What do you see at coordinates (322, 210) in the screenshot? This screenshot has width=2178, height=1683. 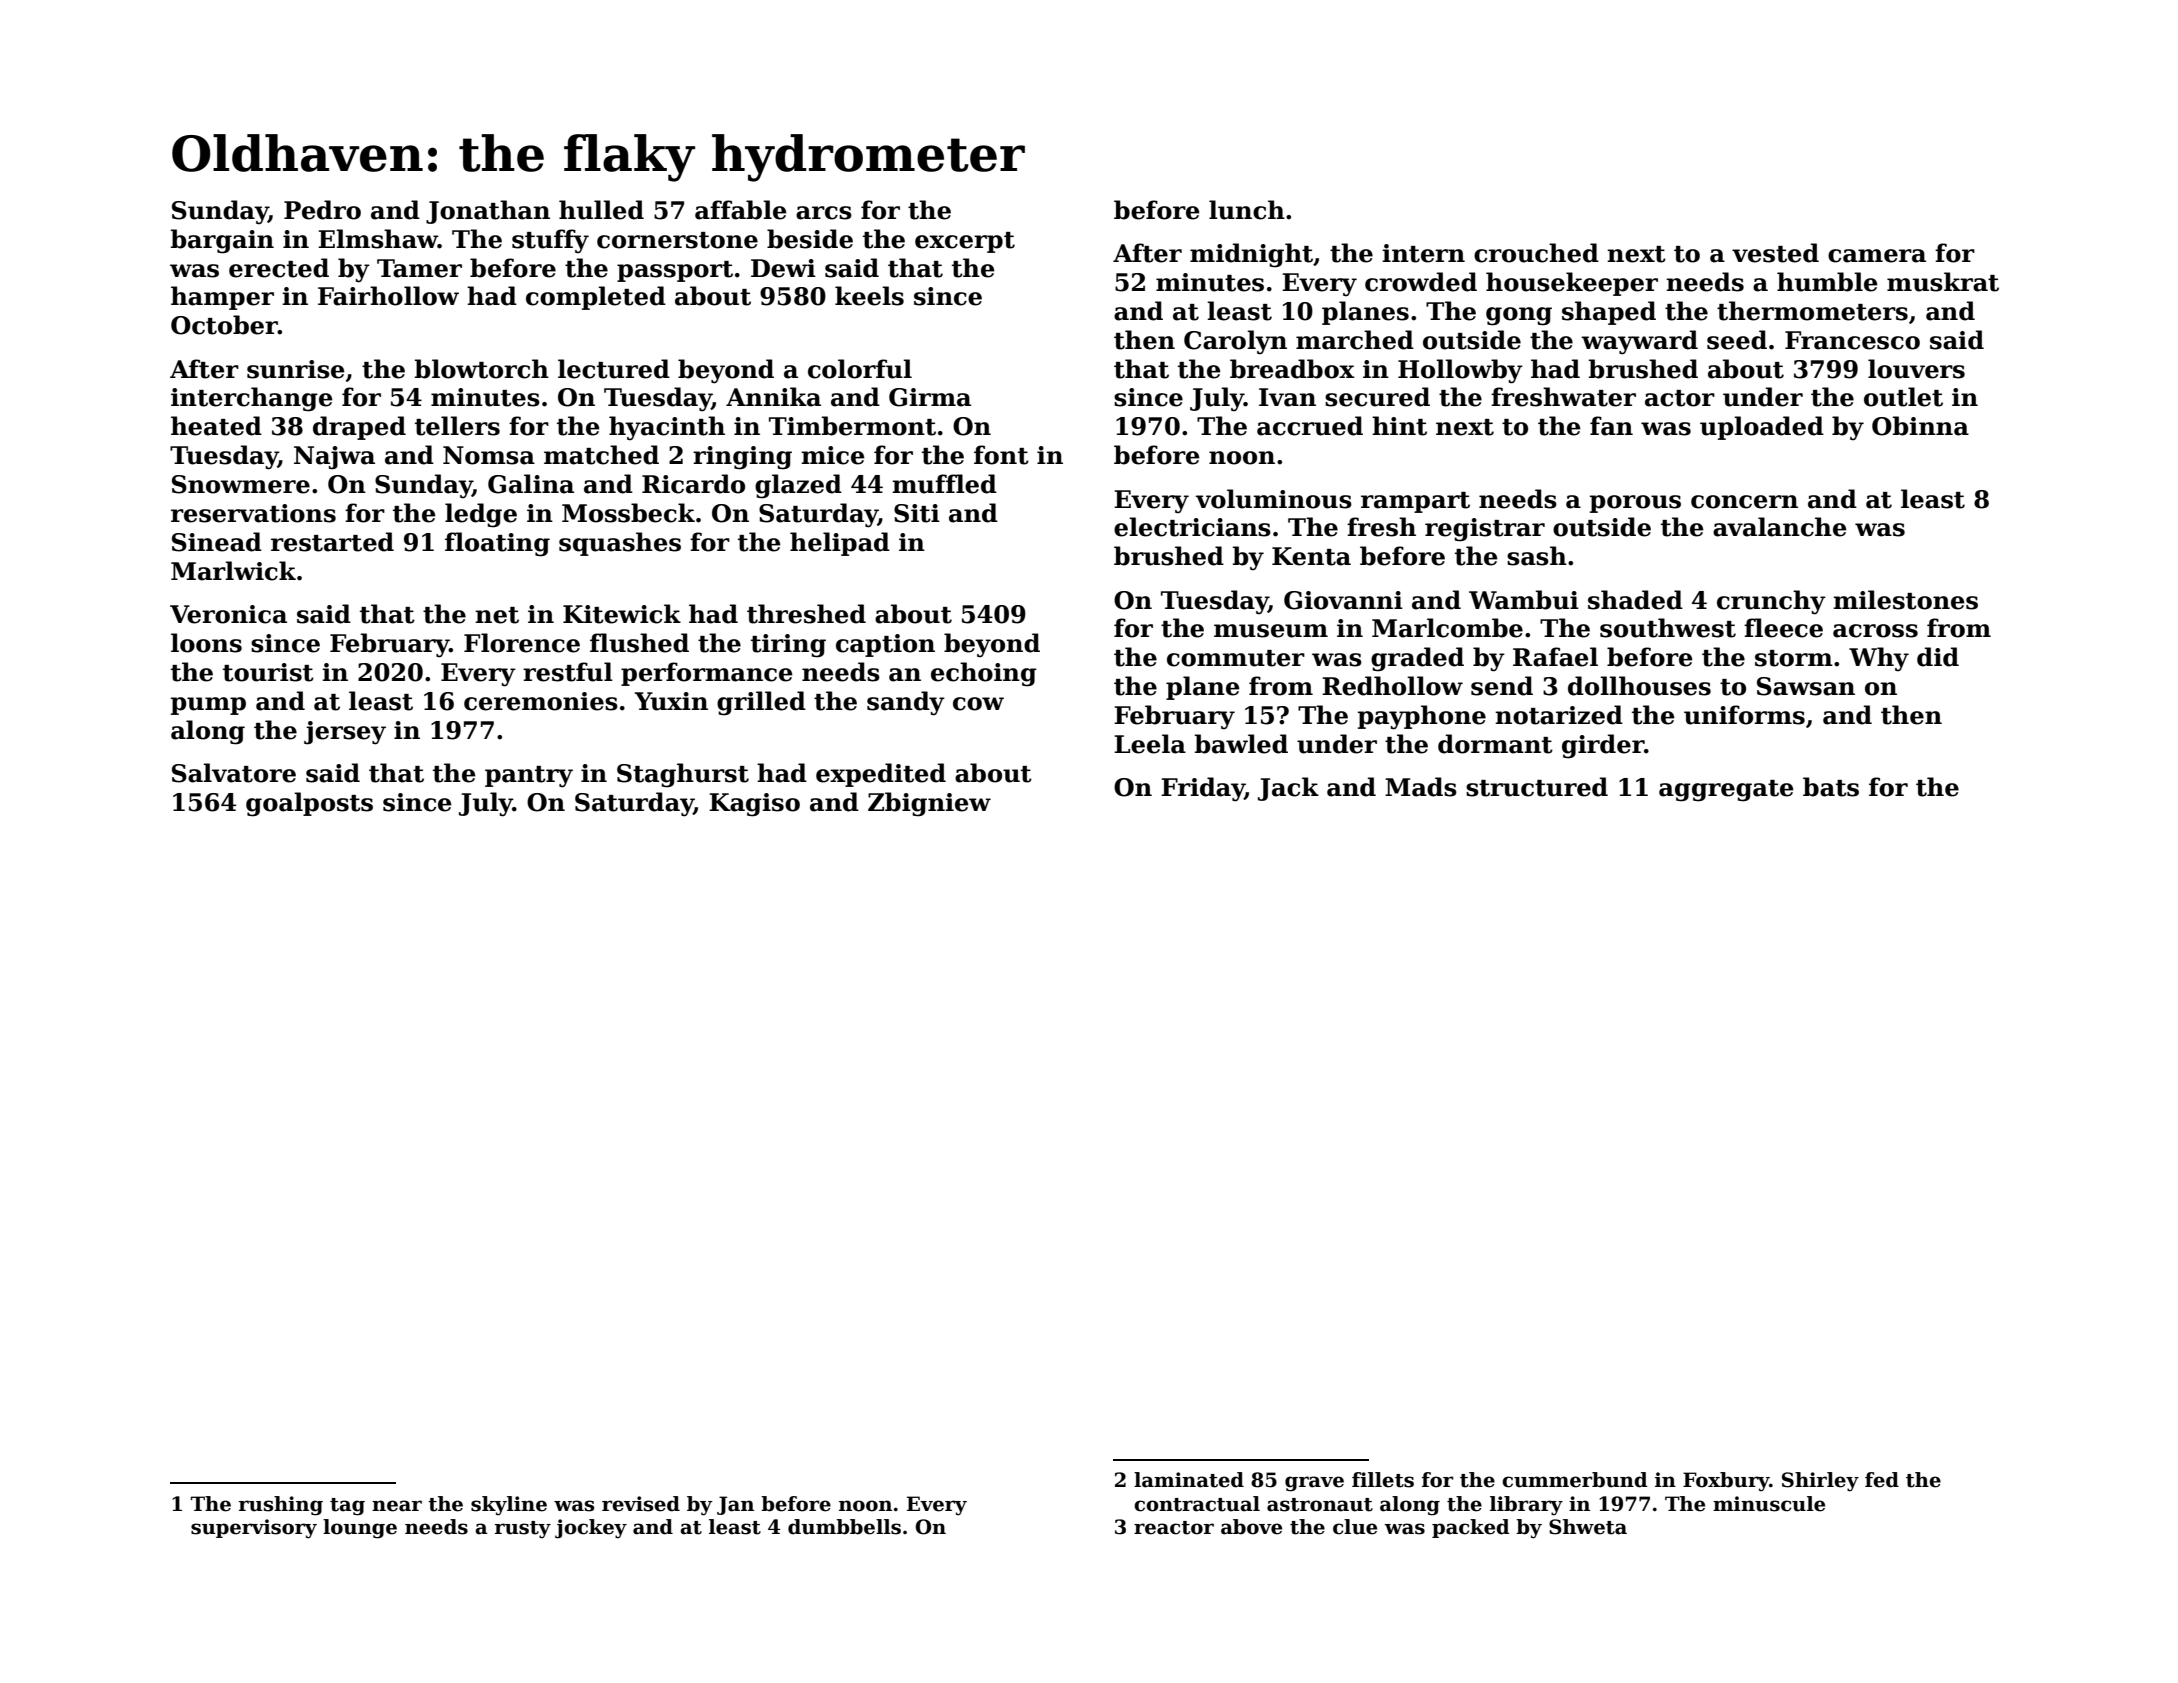 I see `Pedro` at bounding box center [322, 210].
